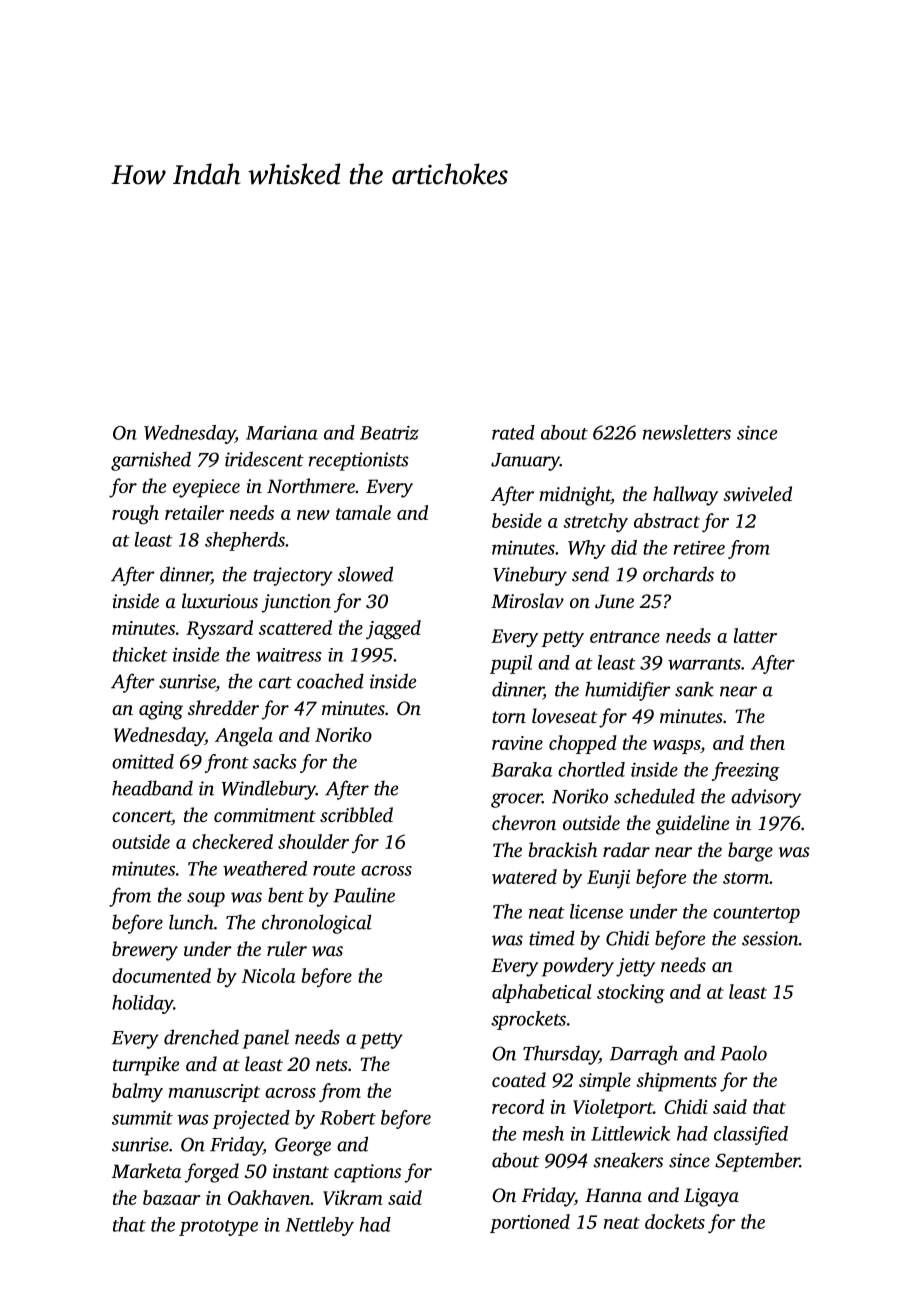 The width and height of the screenshot is (924, 1311). Describe the element at coordinates (757, 1162) in the screenshot. I see `September` at that location.
